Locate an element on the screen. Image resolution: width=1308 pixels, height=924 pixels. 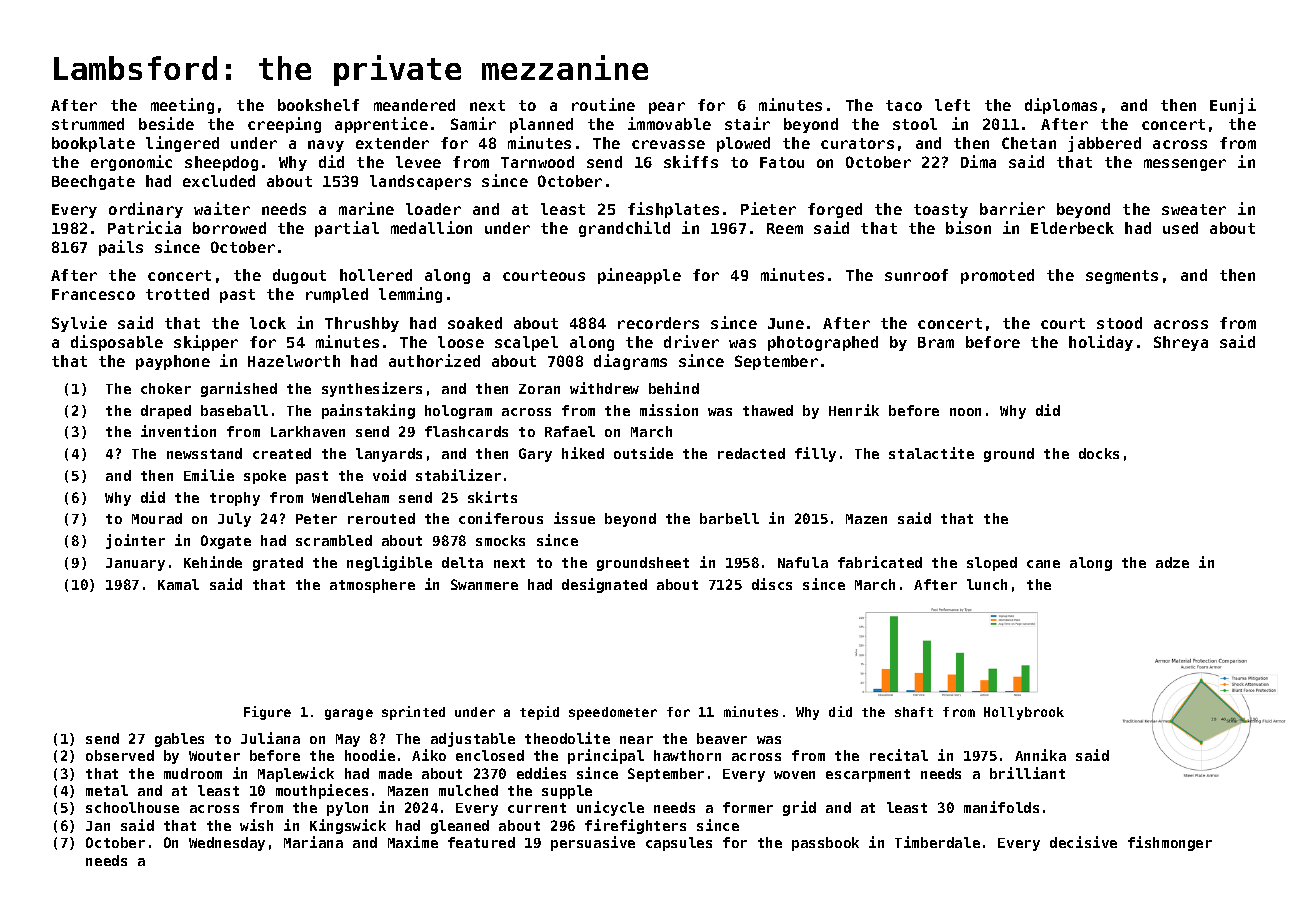
Annika is located at coordinates (1040, 755).
